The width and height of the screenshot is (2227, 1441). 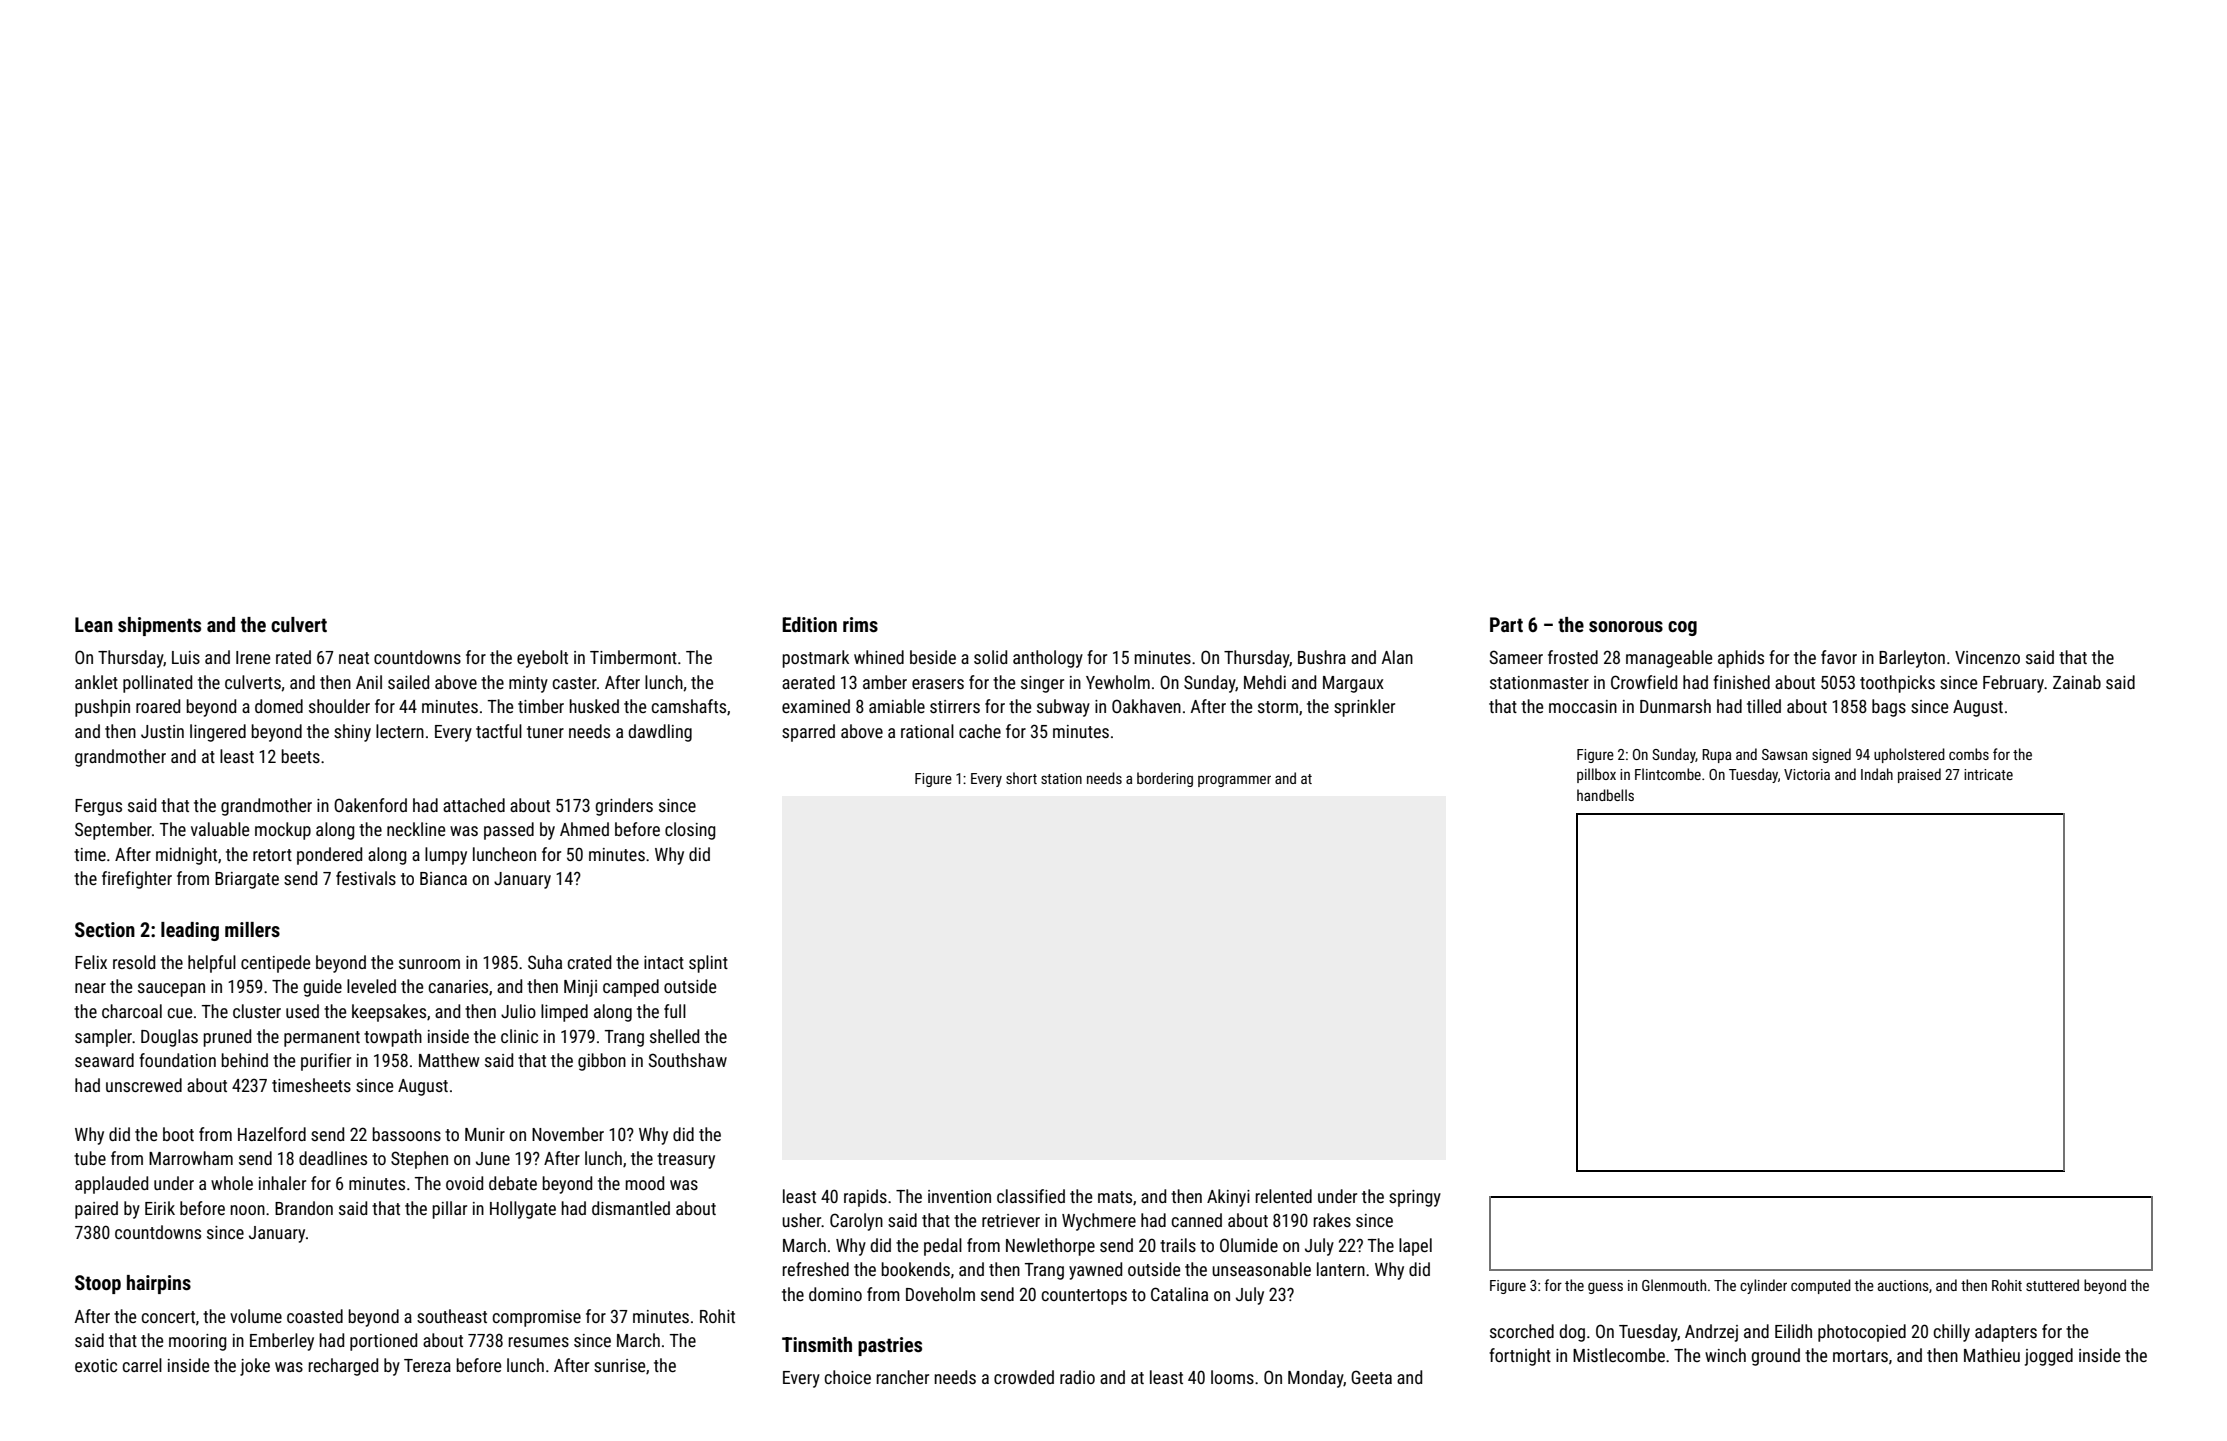 What do you see at coordinates (1605, 795) in the screenshot?
I see `handbells` at bounding box center [1605, 795].
